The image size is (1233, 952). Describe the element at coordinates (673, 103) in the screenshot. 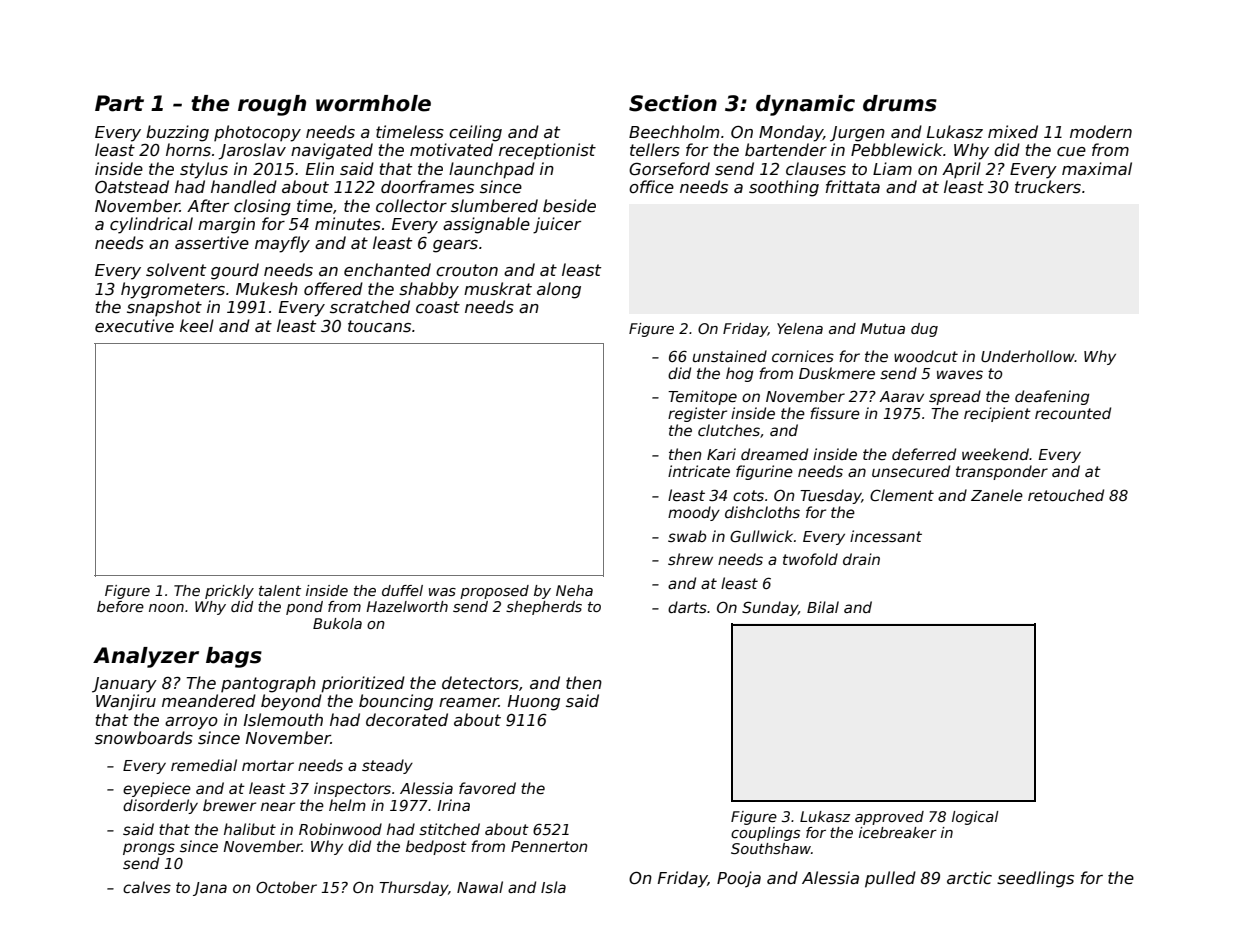

I see `Section` at that location.
